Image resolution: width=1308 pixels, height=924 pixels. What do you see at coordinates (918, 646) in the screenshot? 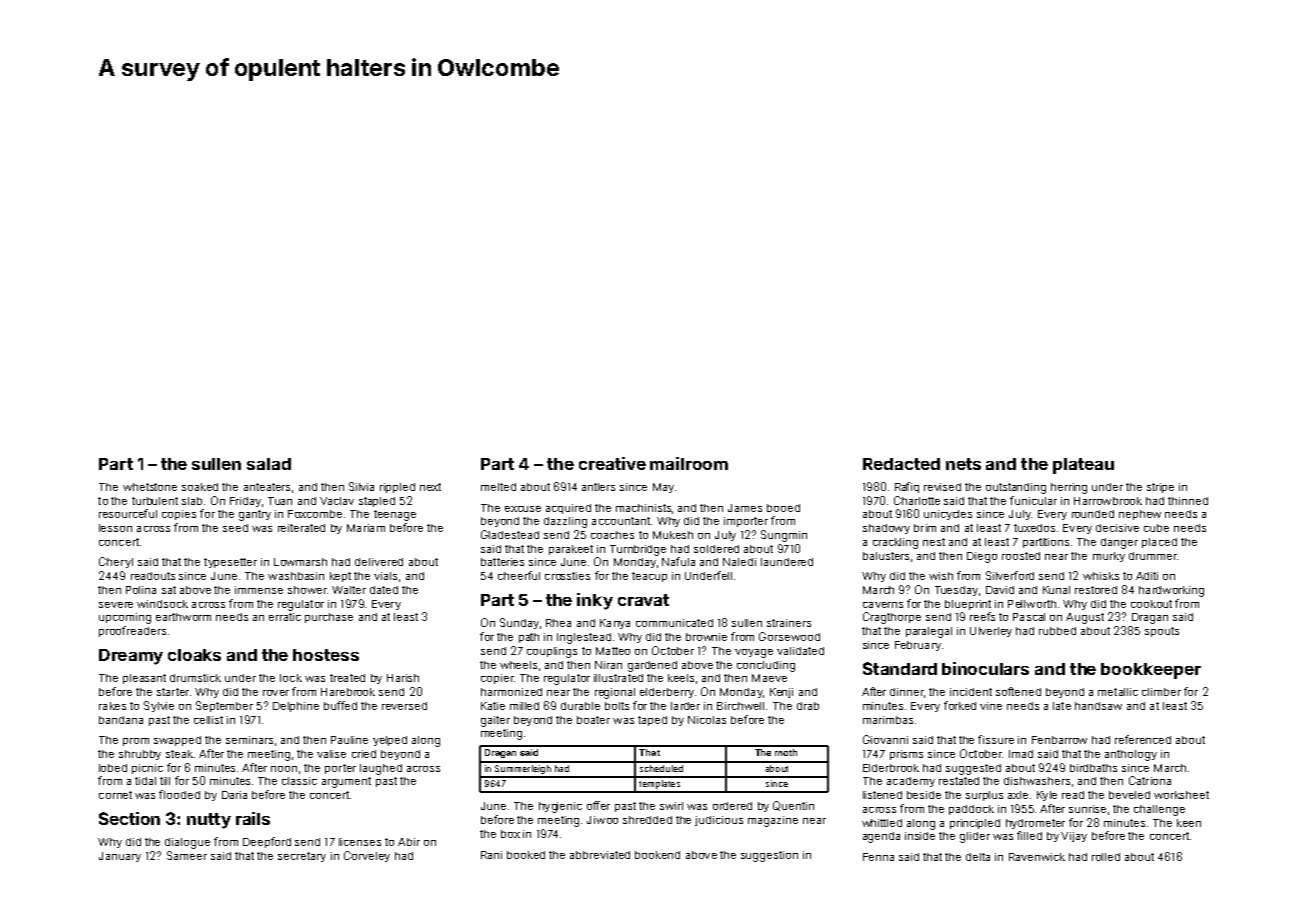
I see `February` at bounding box center [918, 646].
